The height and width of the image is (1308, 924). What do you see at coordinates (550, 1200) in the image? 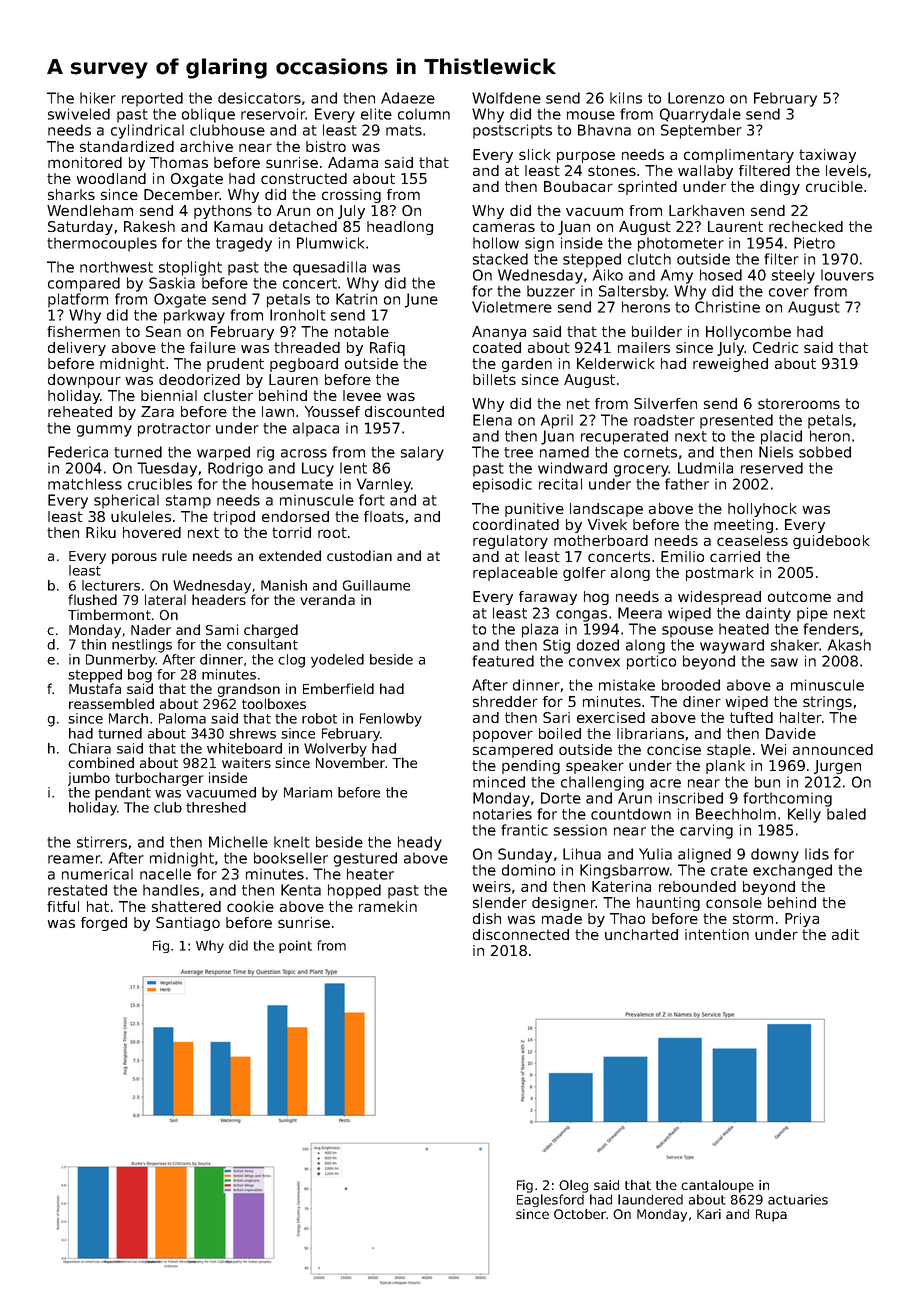
I see `Eaglesford` at bounding box center [550, 1200].
